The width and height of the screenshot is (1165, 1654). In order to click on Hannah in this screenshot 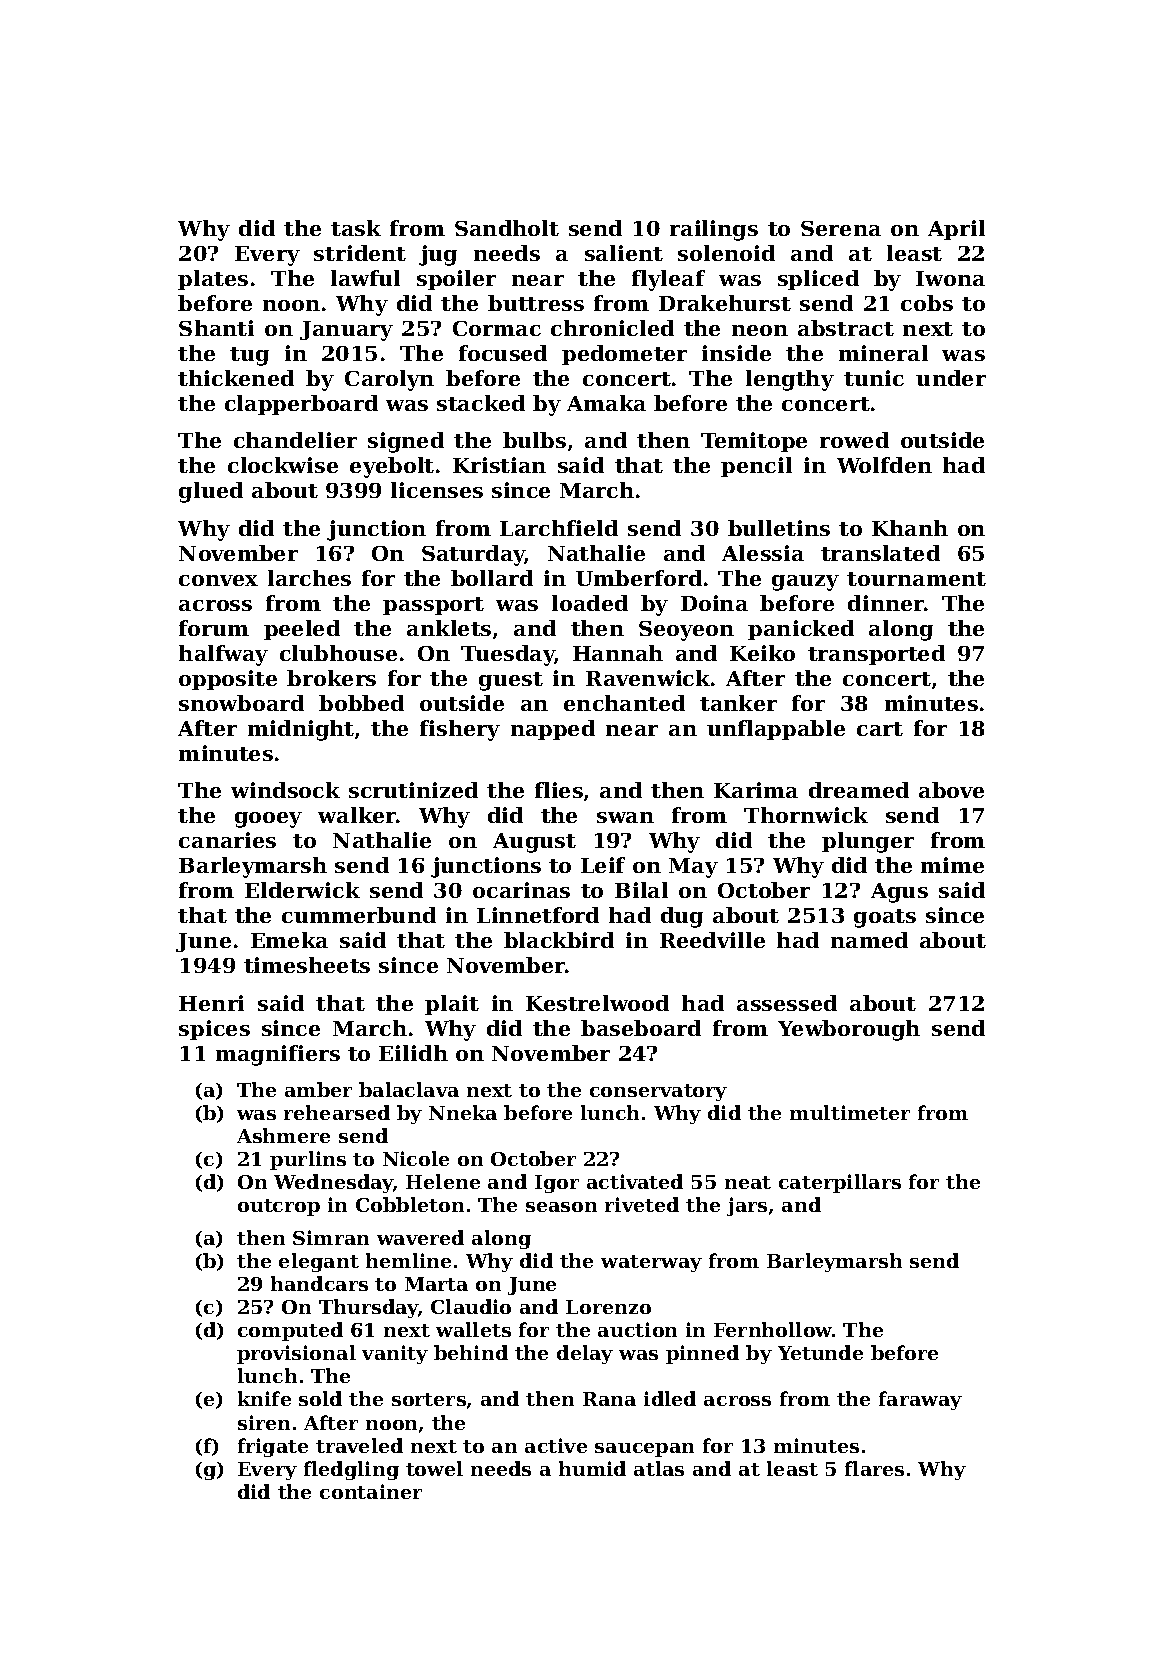, I will do `click(618, 653)`.
